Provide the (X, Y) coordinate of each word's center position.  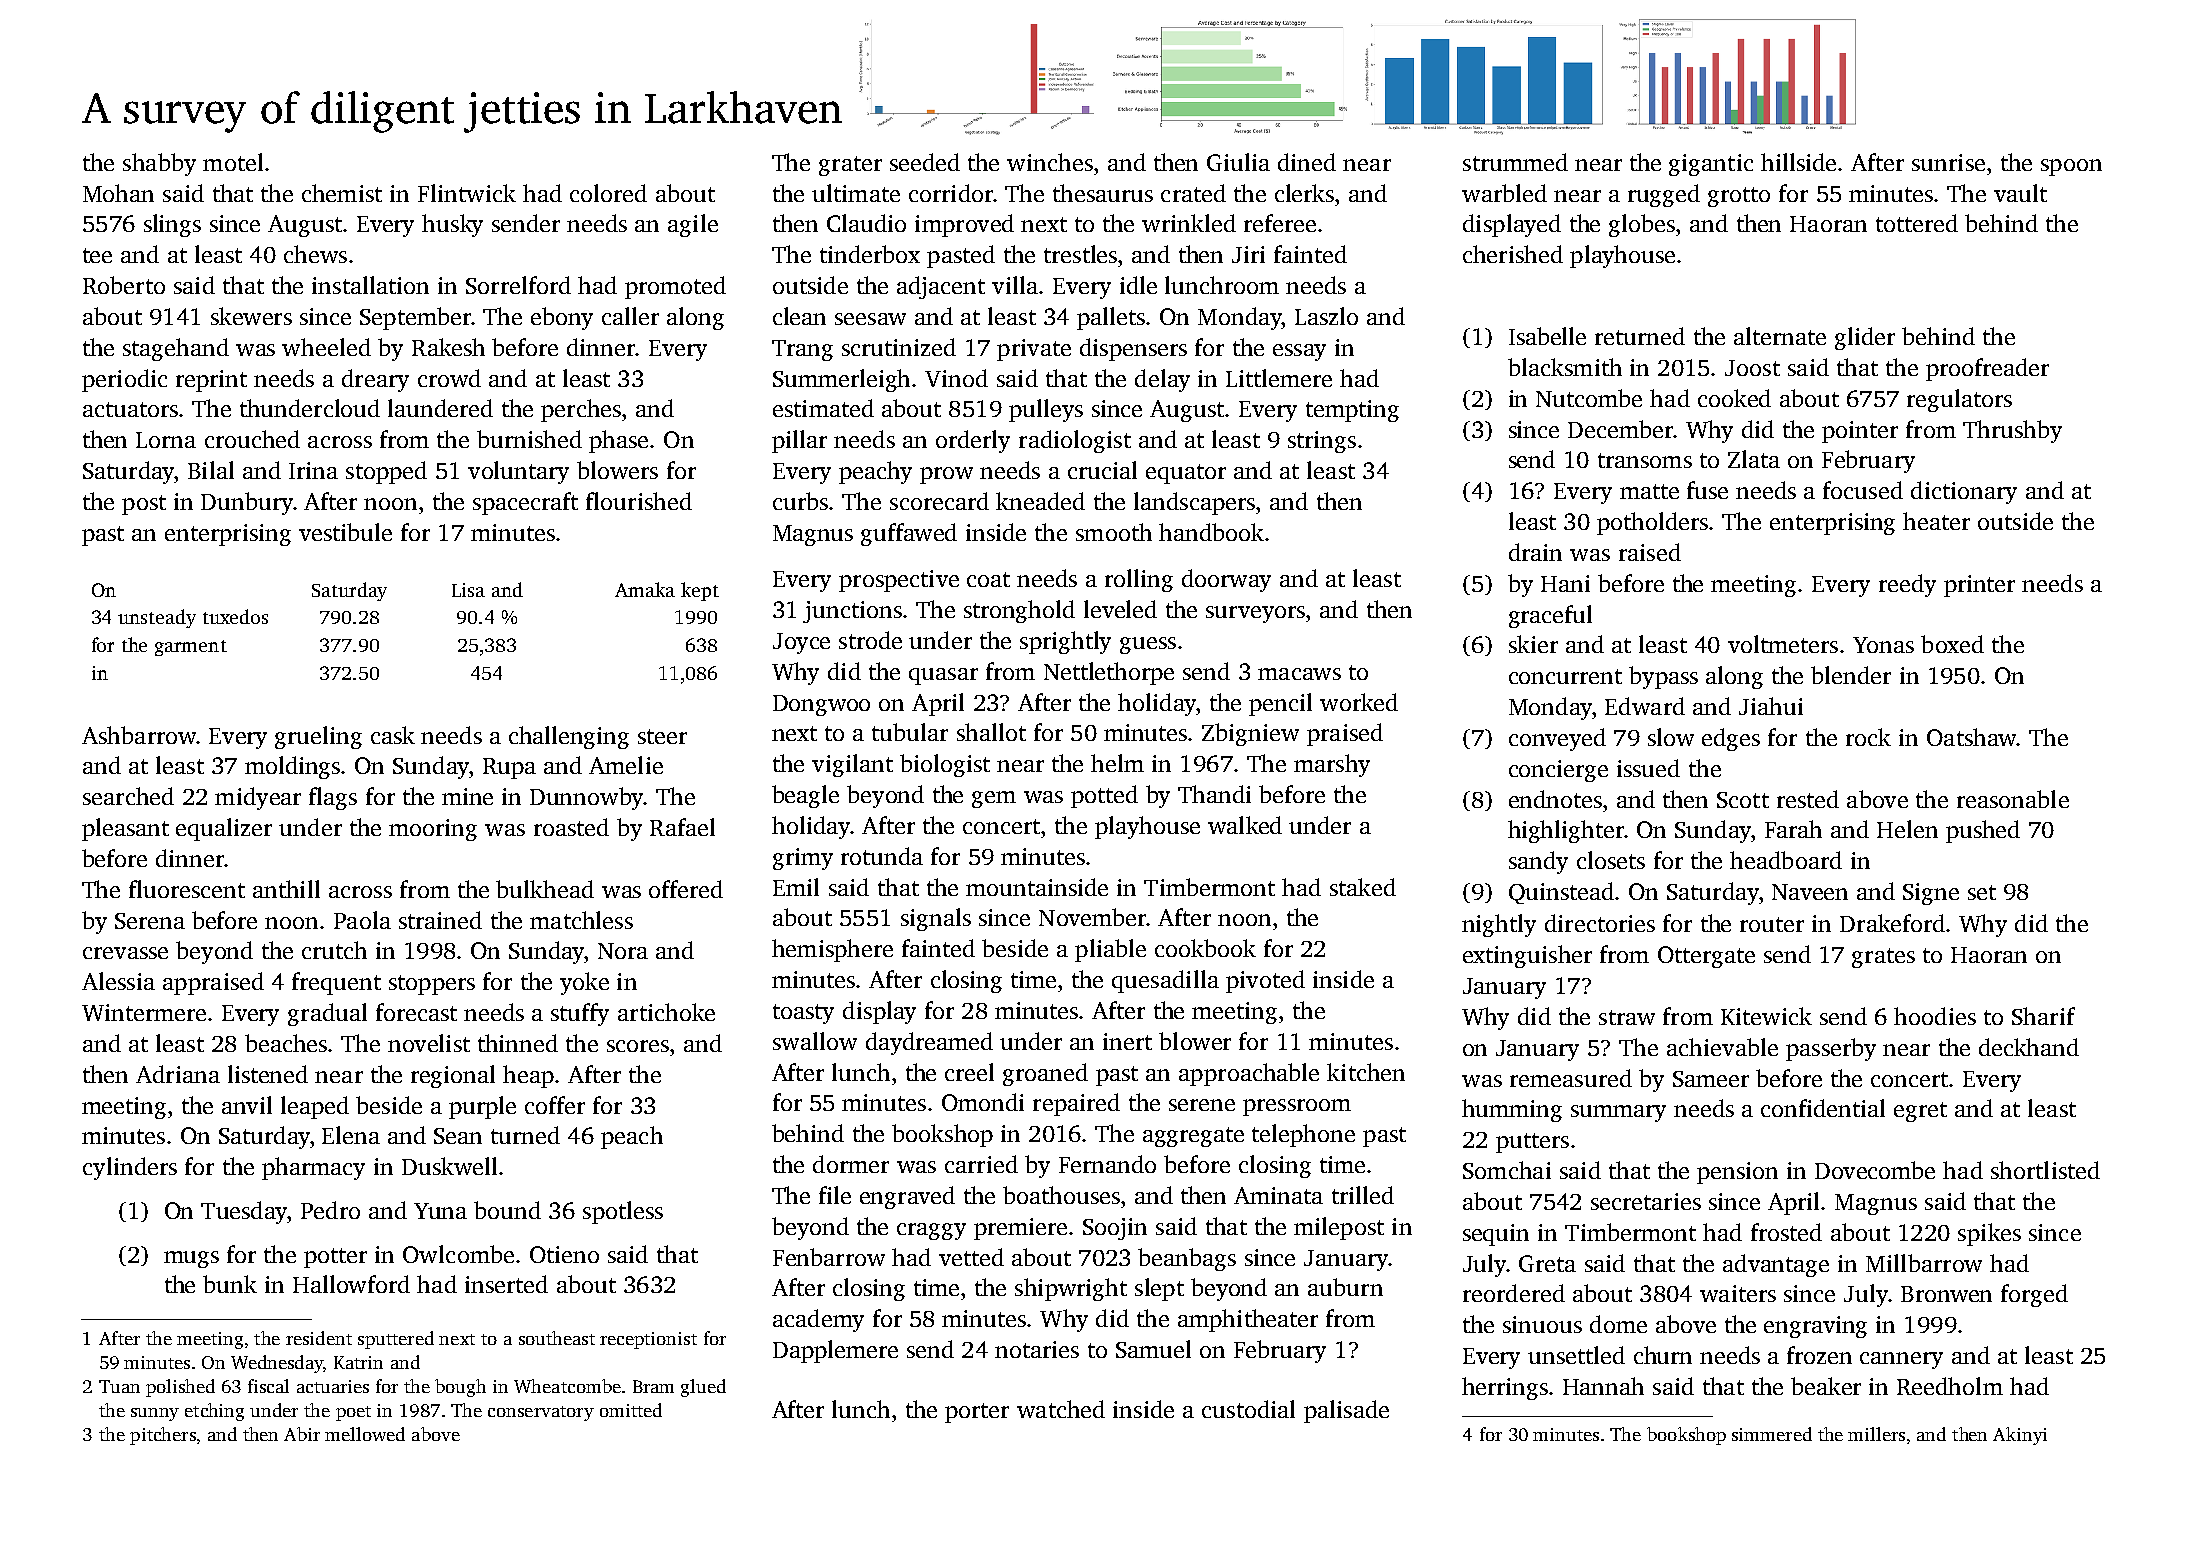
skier (1533, 644)
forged (2034, 1295)
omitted (631, 1410)
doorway (1226, 580)
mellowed (365, 1434)
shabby (159, 164)
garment (191, 648)
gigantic (1711, 165)
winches (1050, 162)
